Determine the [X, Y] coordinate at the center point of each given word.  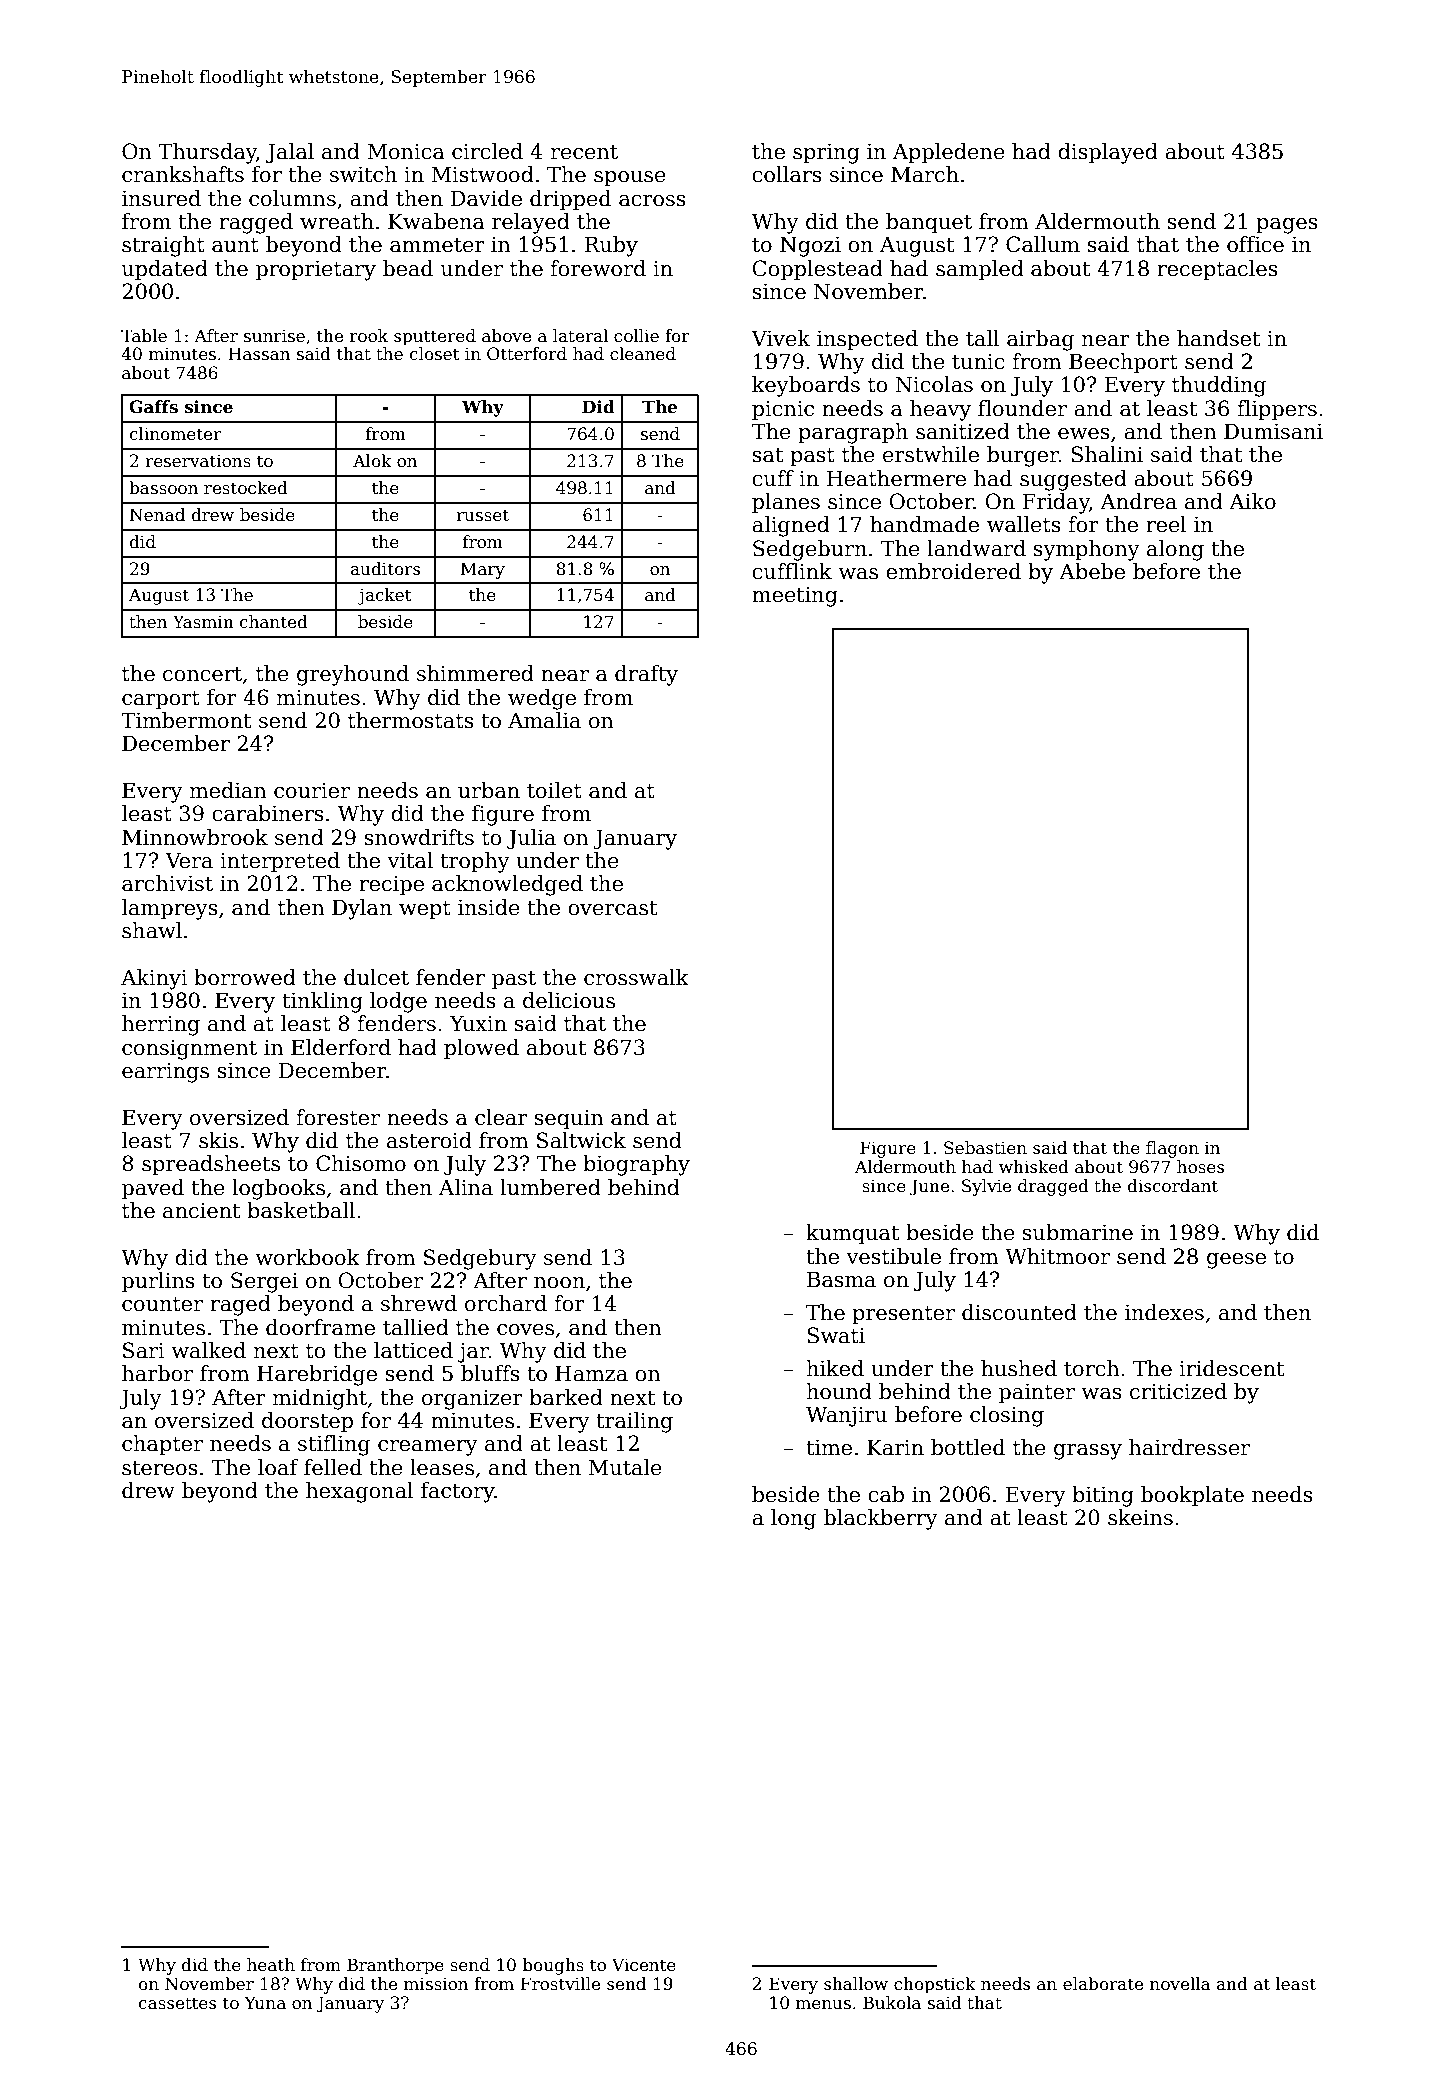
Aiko [1252, 501]
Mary [483, 570]
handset [1218, 338]
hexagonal [359, 1492]
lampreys [170, 909]
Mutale [625, 1467]
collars [787, 174]
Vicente [644, 1965]
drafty [646, 675]
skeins [1140, 1517]
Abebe [1092, 571]
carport [161, 700]
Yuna [265, 2003]
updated [165, 270]
